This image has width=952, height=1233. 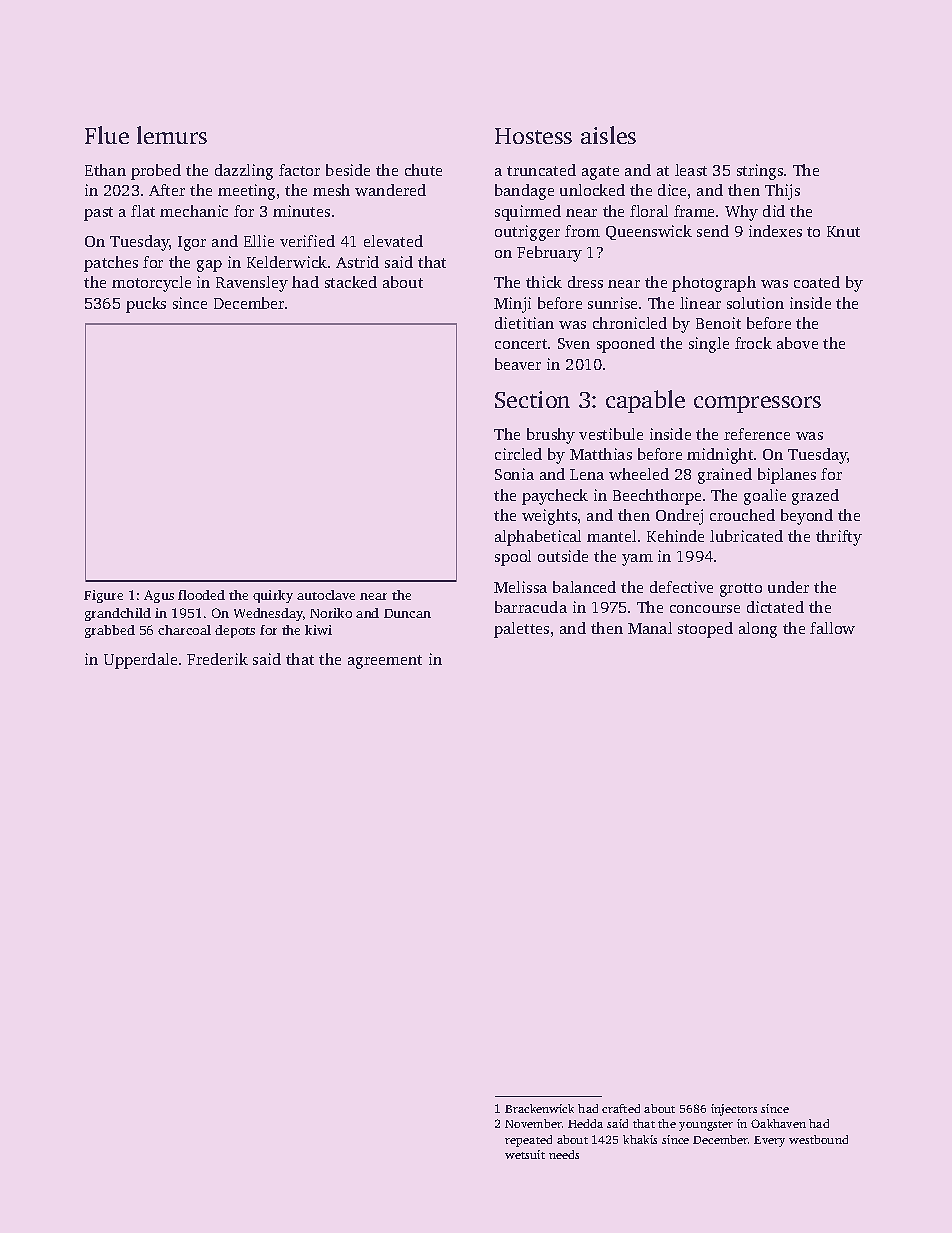 What do you see at coordinates (817, 282) in the image?
I see `coated` at bounding box center [817, 282].
